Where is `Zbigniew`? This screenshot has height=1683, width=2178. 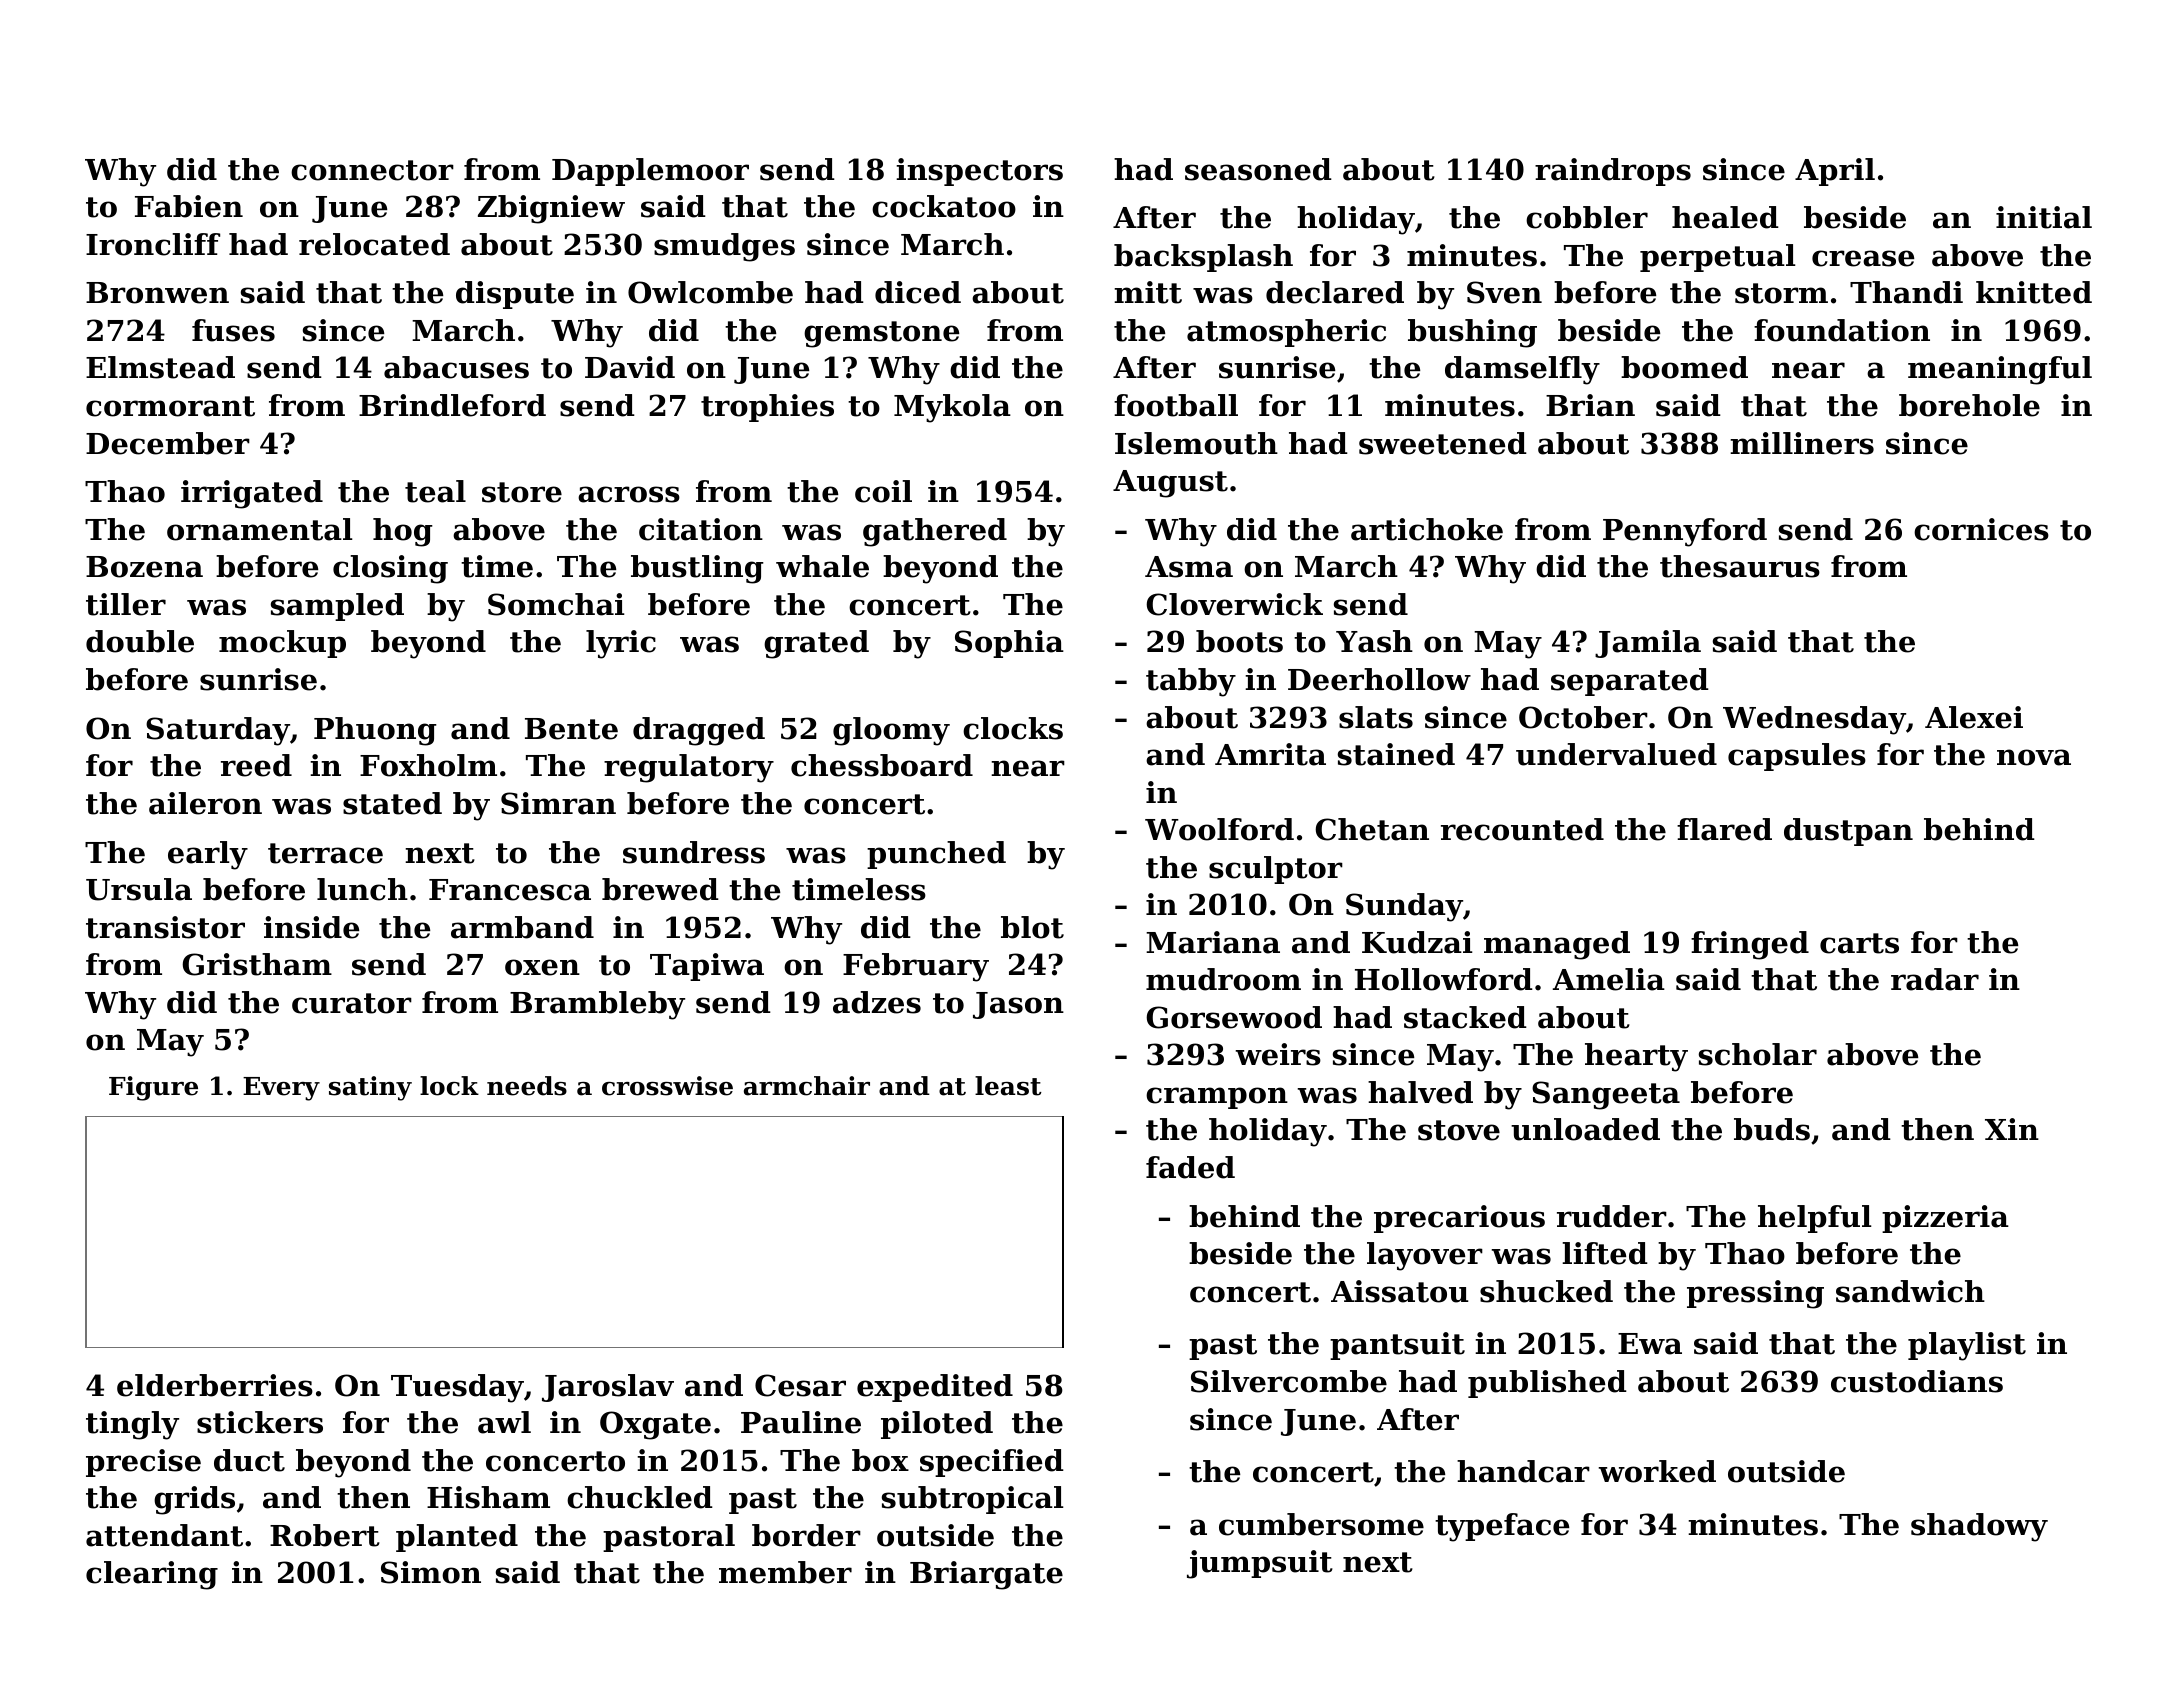
Zbigniew is located at coordinates (551, 209).
